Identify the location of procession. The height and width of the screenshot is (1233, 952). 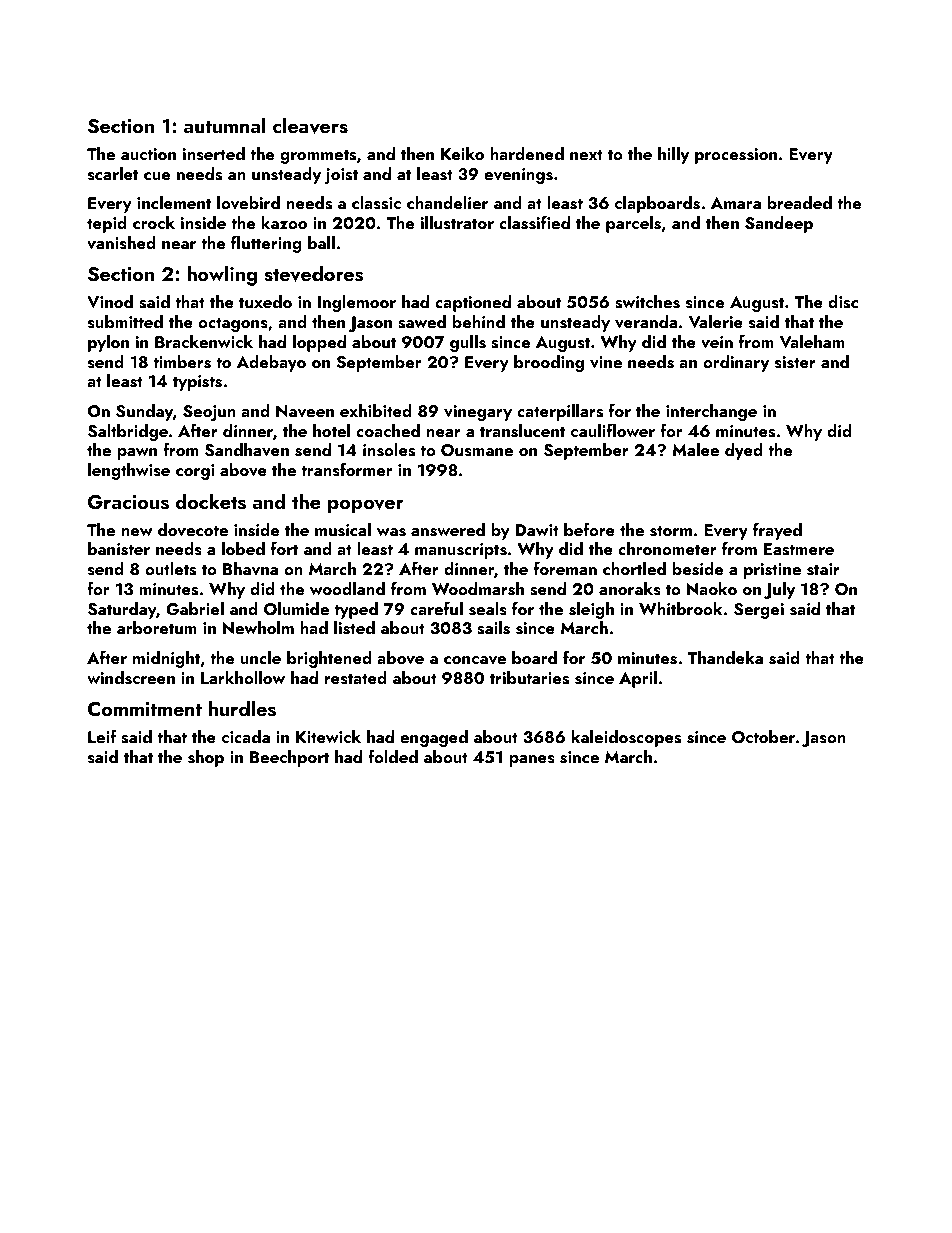
(736, 156).
